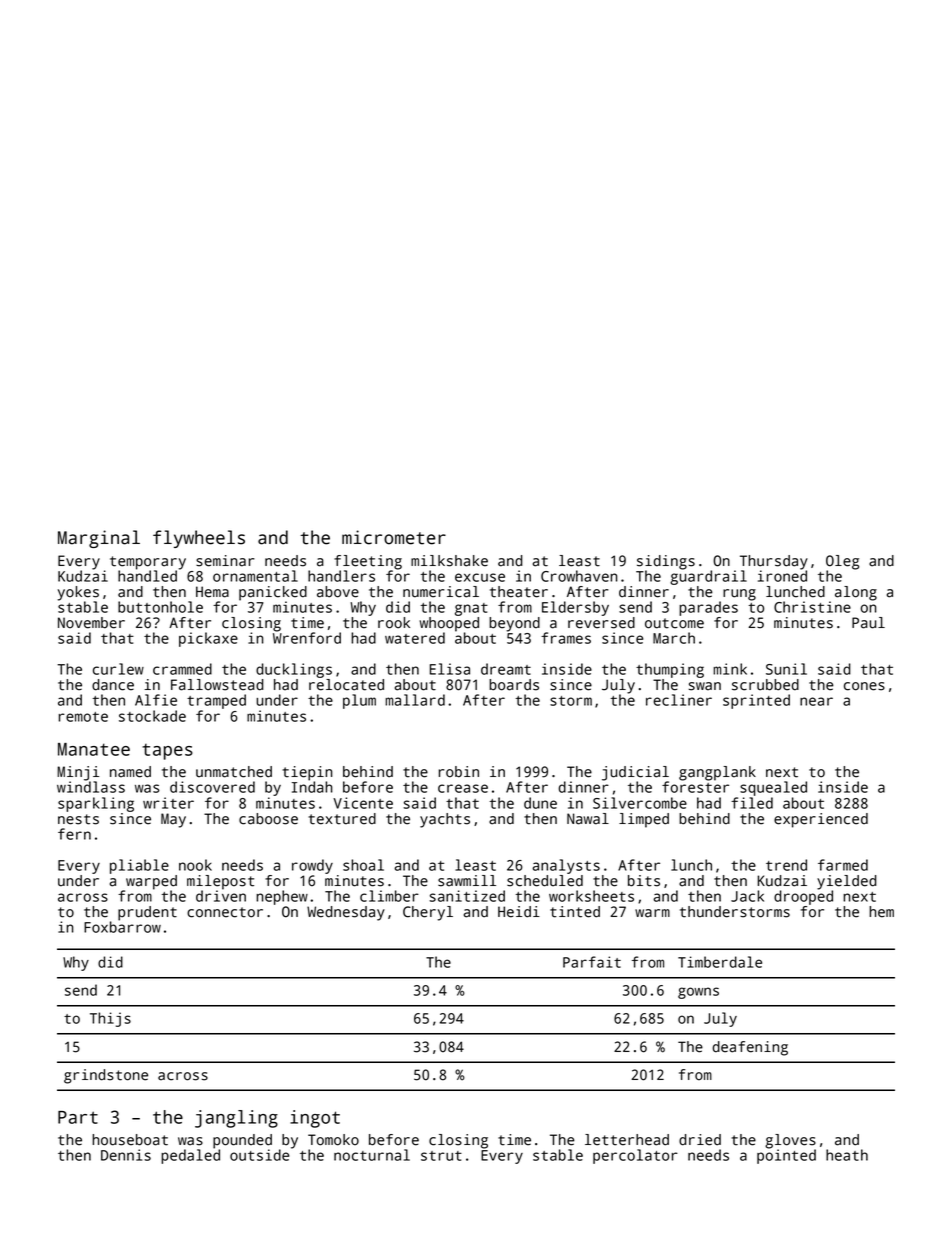 The width and height of the document is (952, 1233). I want to click on micrometer, so click(394, 537).
